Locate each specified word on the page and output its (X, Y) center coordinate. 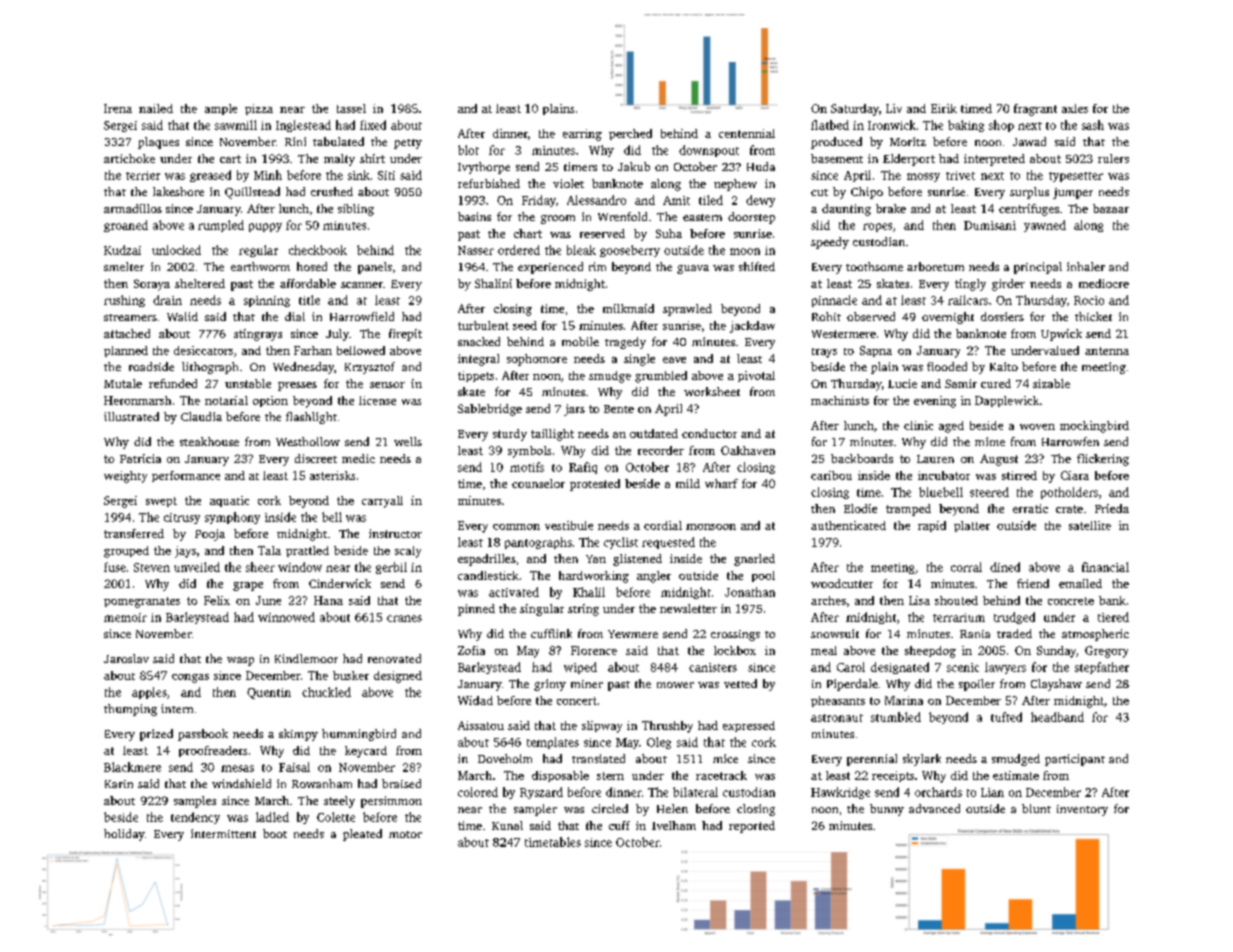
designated (900, 668)
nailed (156, 108)
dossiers (1002, 316)
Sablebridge (490, 410)
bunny (887, 810)
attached (127, 333)
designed (398, 677)
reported (752, 827)
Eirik (944, 108)
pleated (362, 835)
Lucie (902, 383)
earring (582, 135)
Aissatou (481, 725)
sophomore (537, 360)
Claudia (201, 416)
